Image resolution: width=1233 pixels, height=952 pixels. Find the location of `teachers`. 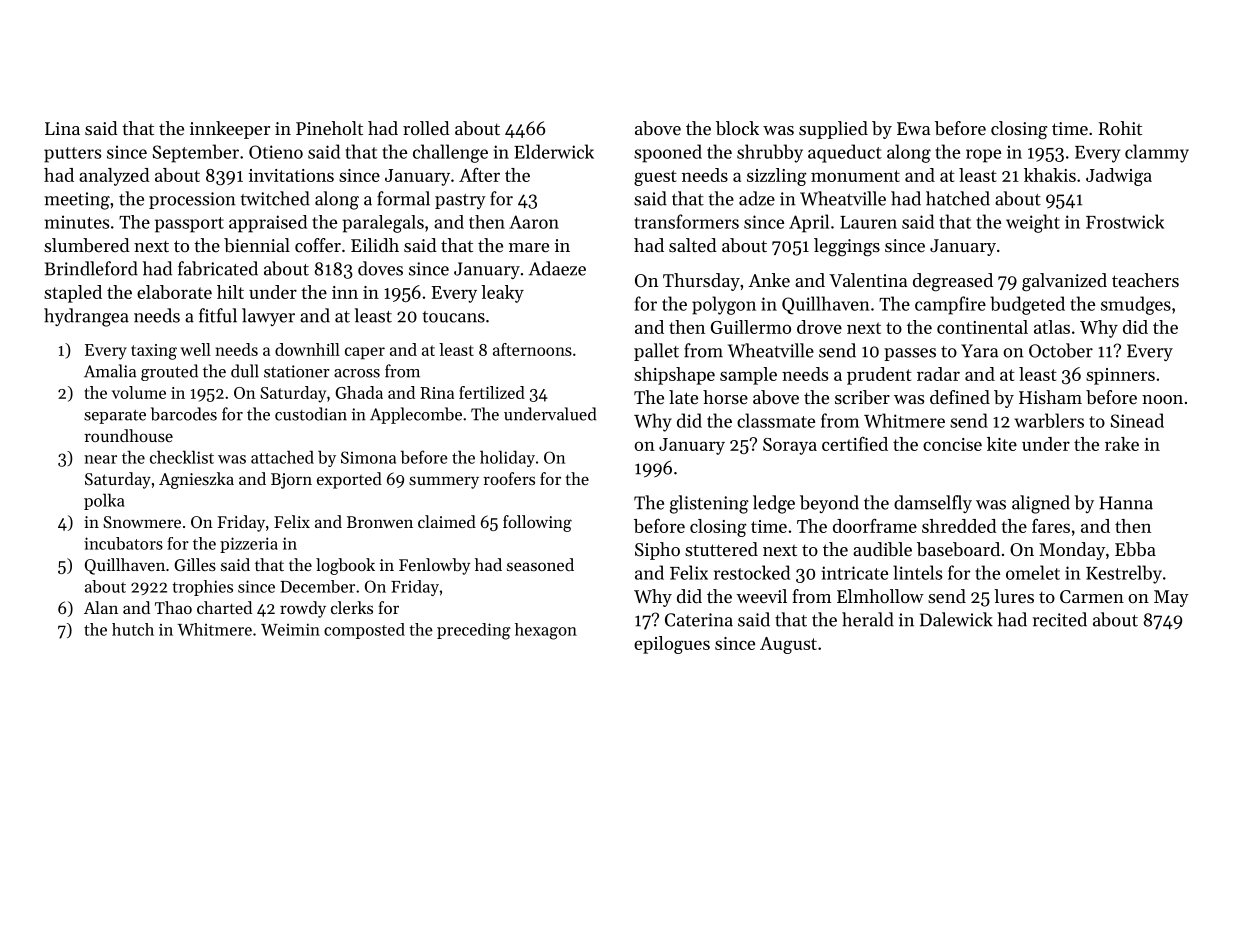

teachers is located at coordinates (1145, 280).
